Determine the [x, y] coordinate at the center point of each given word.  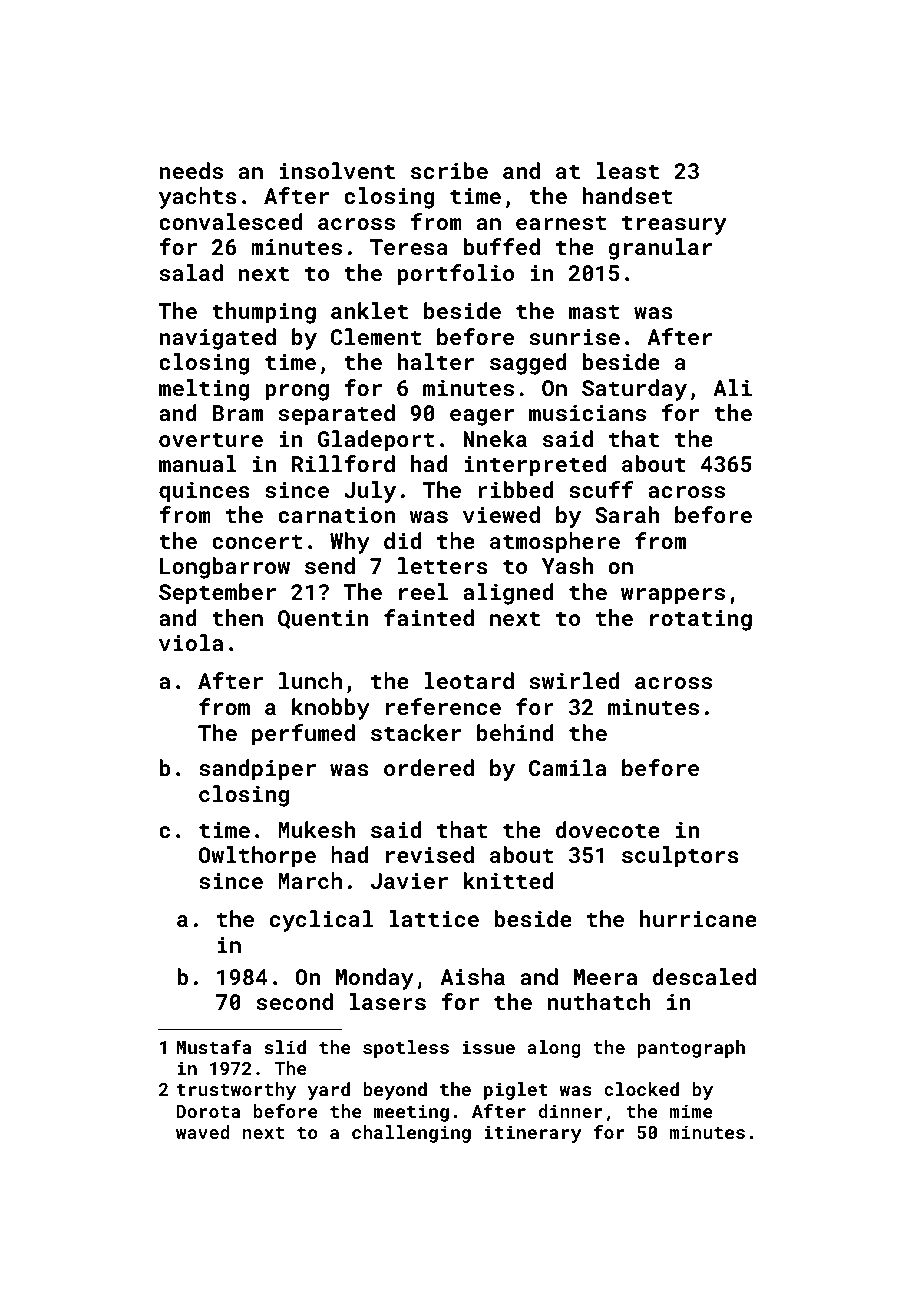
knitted [508, 880]
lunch [310, 680]
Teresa [409, 247]
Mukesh [316, 829]
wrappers [673, 596]
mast [594, 311]
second [294, 1001]
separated [336, 415]
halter [436, 361]
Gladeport [376, 441]
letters [443, 565]
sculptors [680, 857]
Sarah [627, 514]
